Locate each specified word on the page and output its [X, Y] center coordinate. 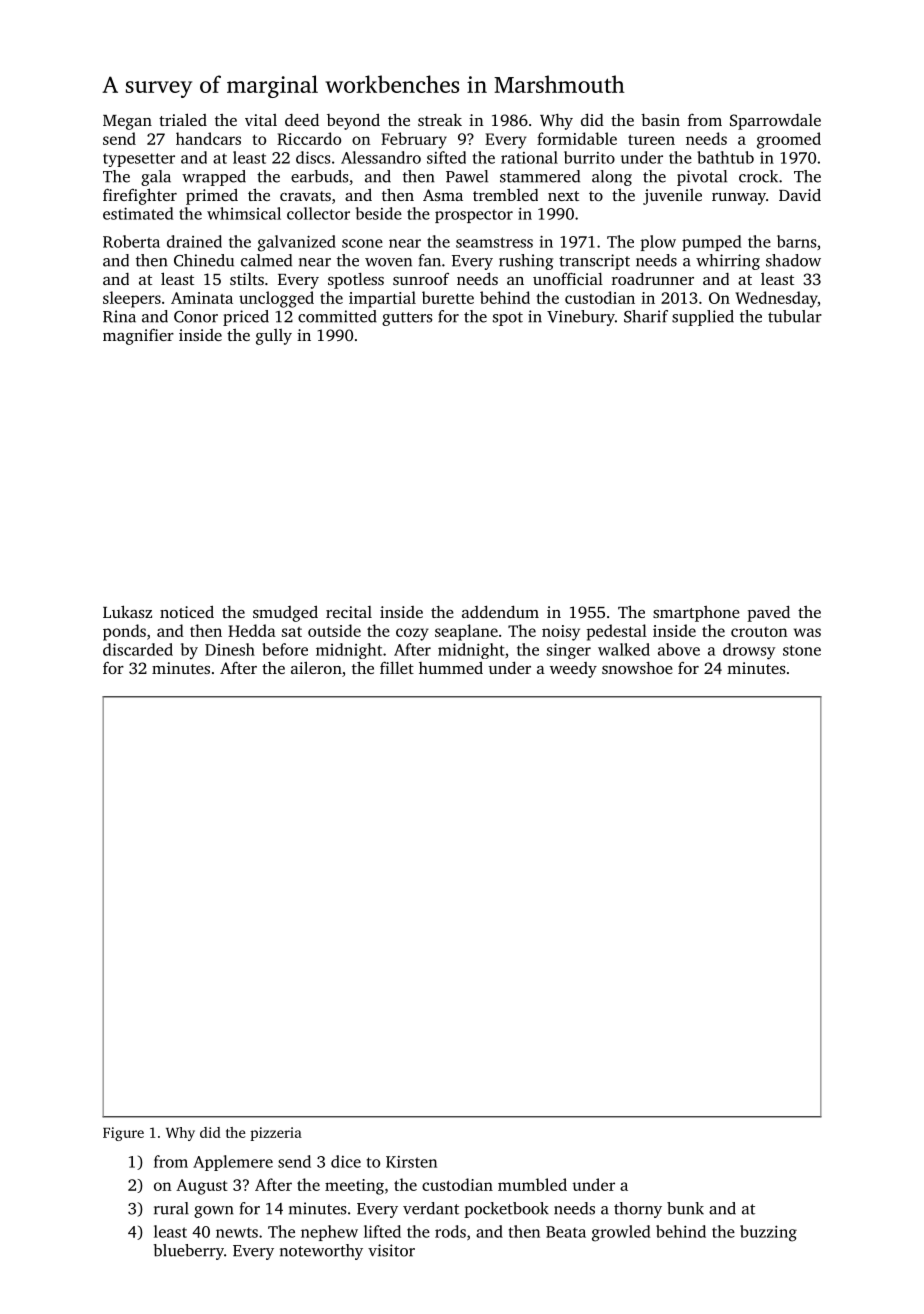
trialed [183, 119]
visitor [391, 1250]
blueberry [189, 1252]
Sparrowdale [775, 122]
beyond [353, 121]
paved [768, 613]
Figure [123, 1134]
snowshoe [637, 668]
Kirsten [411, 1162]
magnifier [138, 336]
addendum [500, 611]
